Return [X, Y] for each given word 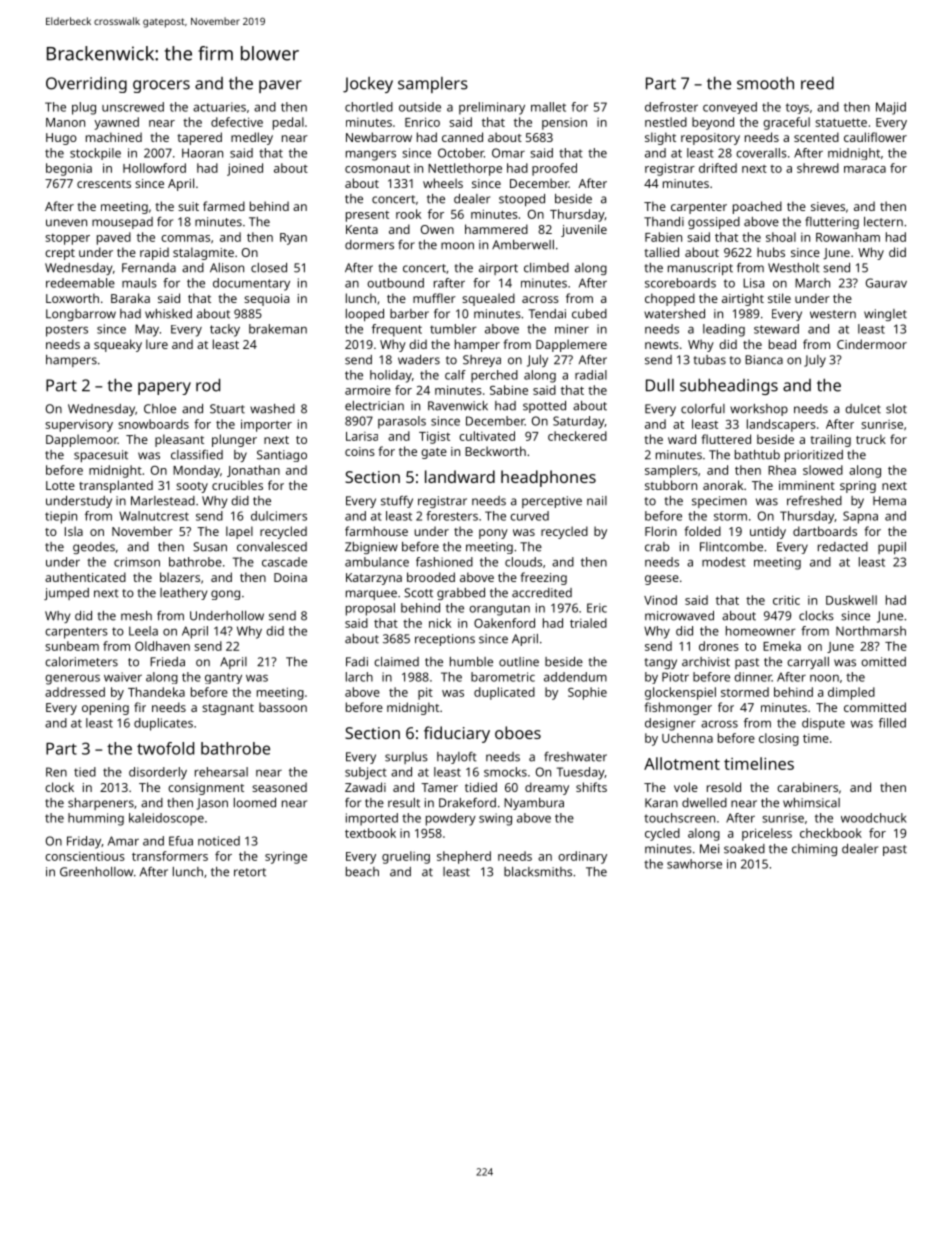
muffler [434, 298]
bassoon [283, 707]
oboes [518, 732]
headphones [548, 478]
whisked [168, 314]
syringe [286, 858]
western [833, 314]
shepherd [464, 857]
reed [817, 83]
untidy [768, 532]
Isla [74, 531]
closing [779, 739]
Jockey [368, 85]
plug [84, 108]
